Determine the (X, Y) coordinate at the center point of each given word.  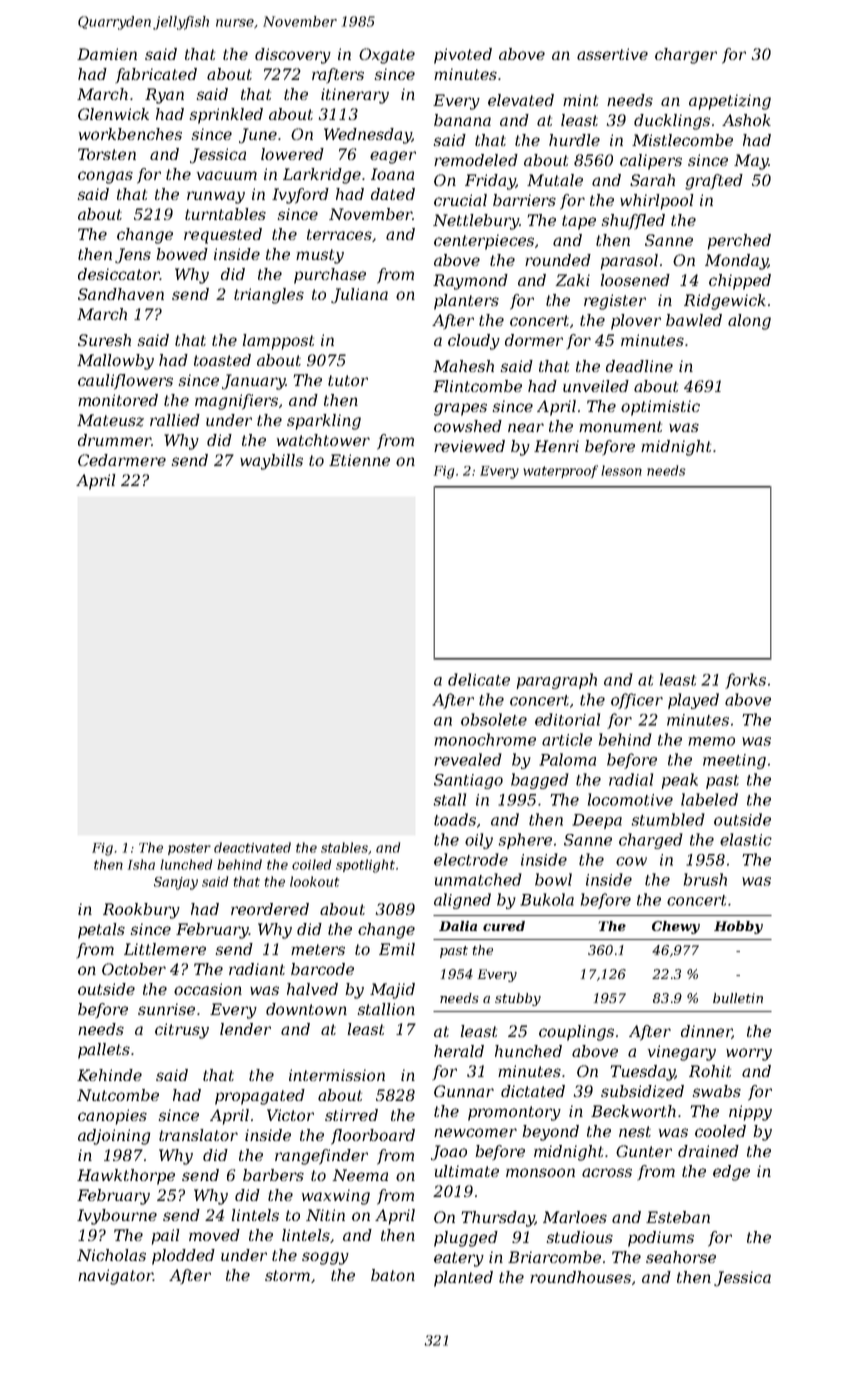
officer (637, 701)
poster (189, 849)
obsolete (494, 719)
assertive (612, 54)
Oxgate (387, 56)
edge (731, 1173)
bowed (182, 254)
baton (393, 1275)
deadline (639, 366)
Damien (107, 54)
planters (466, 302)
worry (749, 1054)
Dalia (458, 926)
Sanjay (176, 883)
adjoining (114, 1137)
